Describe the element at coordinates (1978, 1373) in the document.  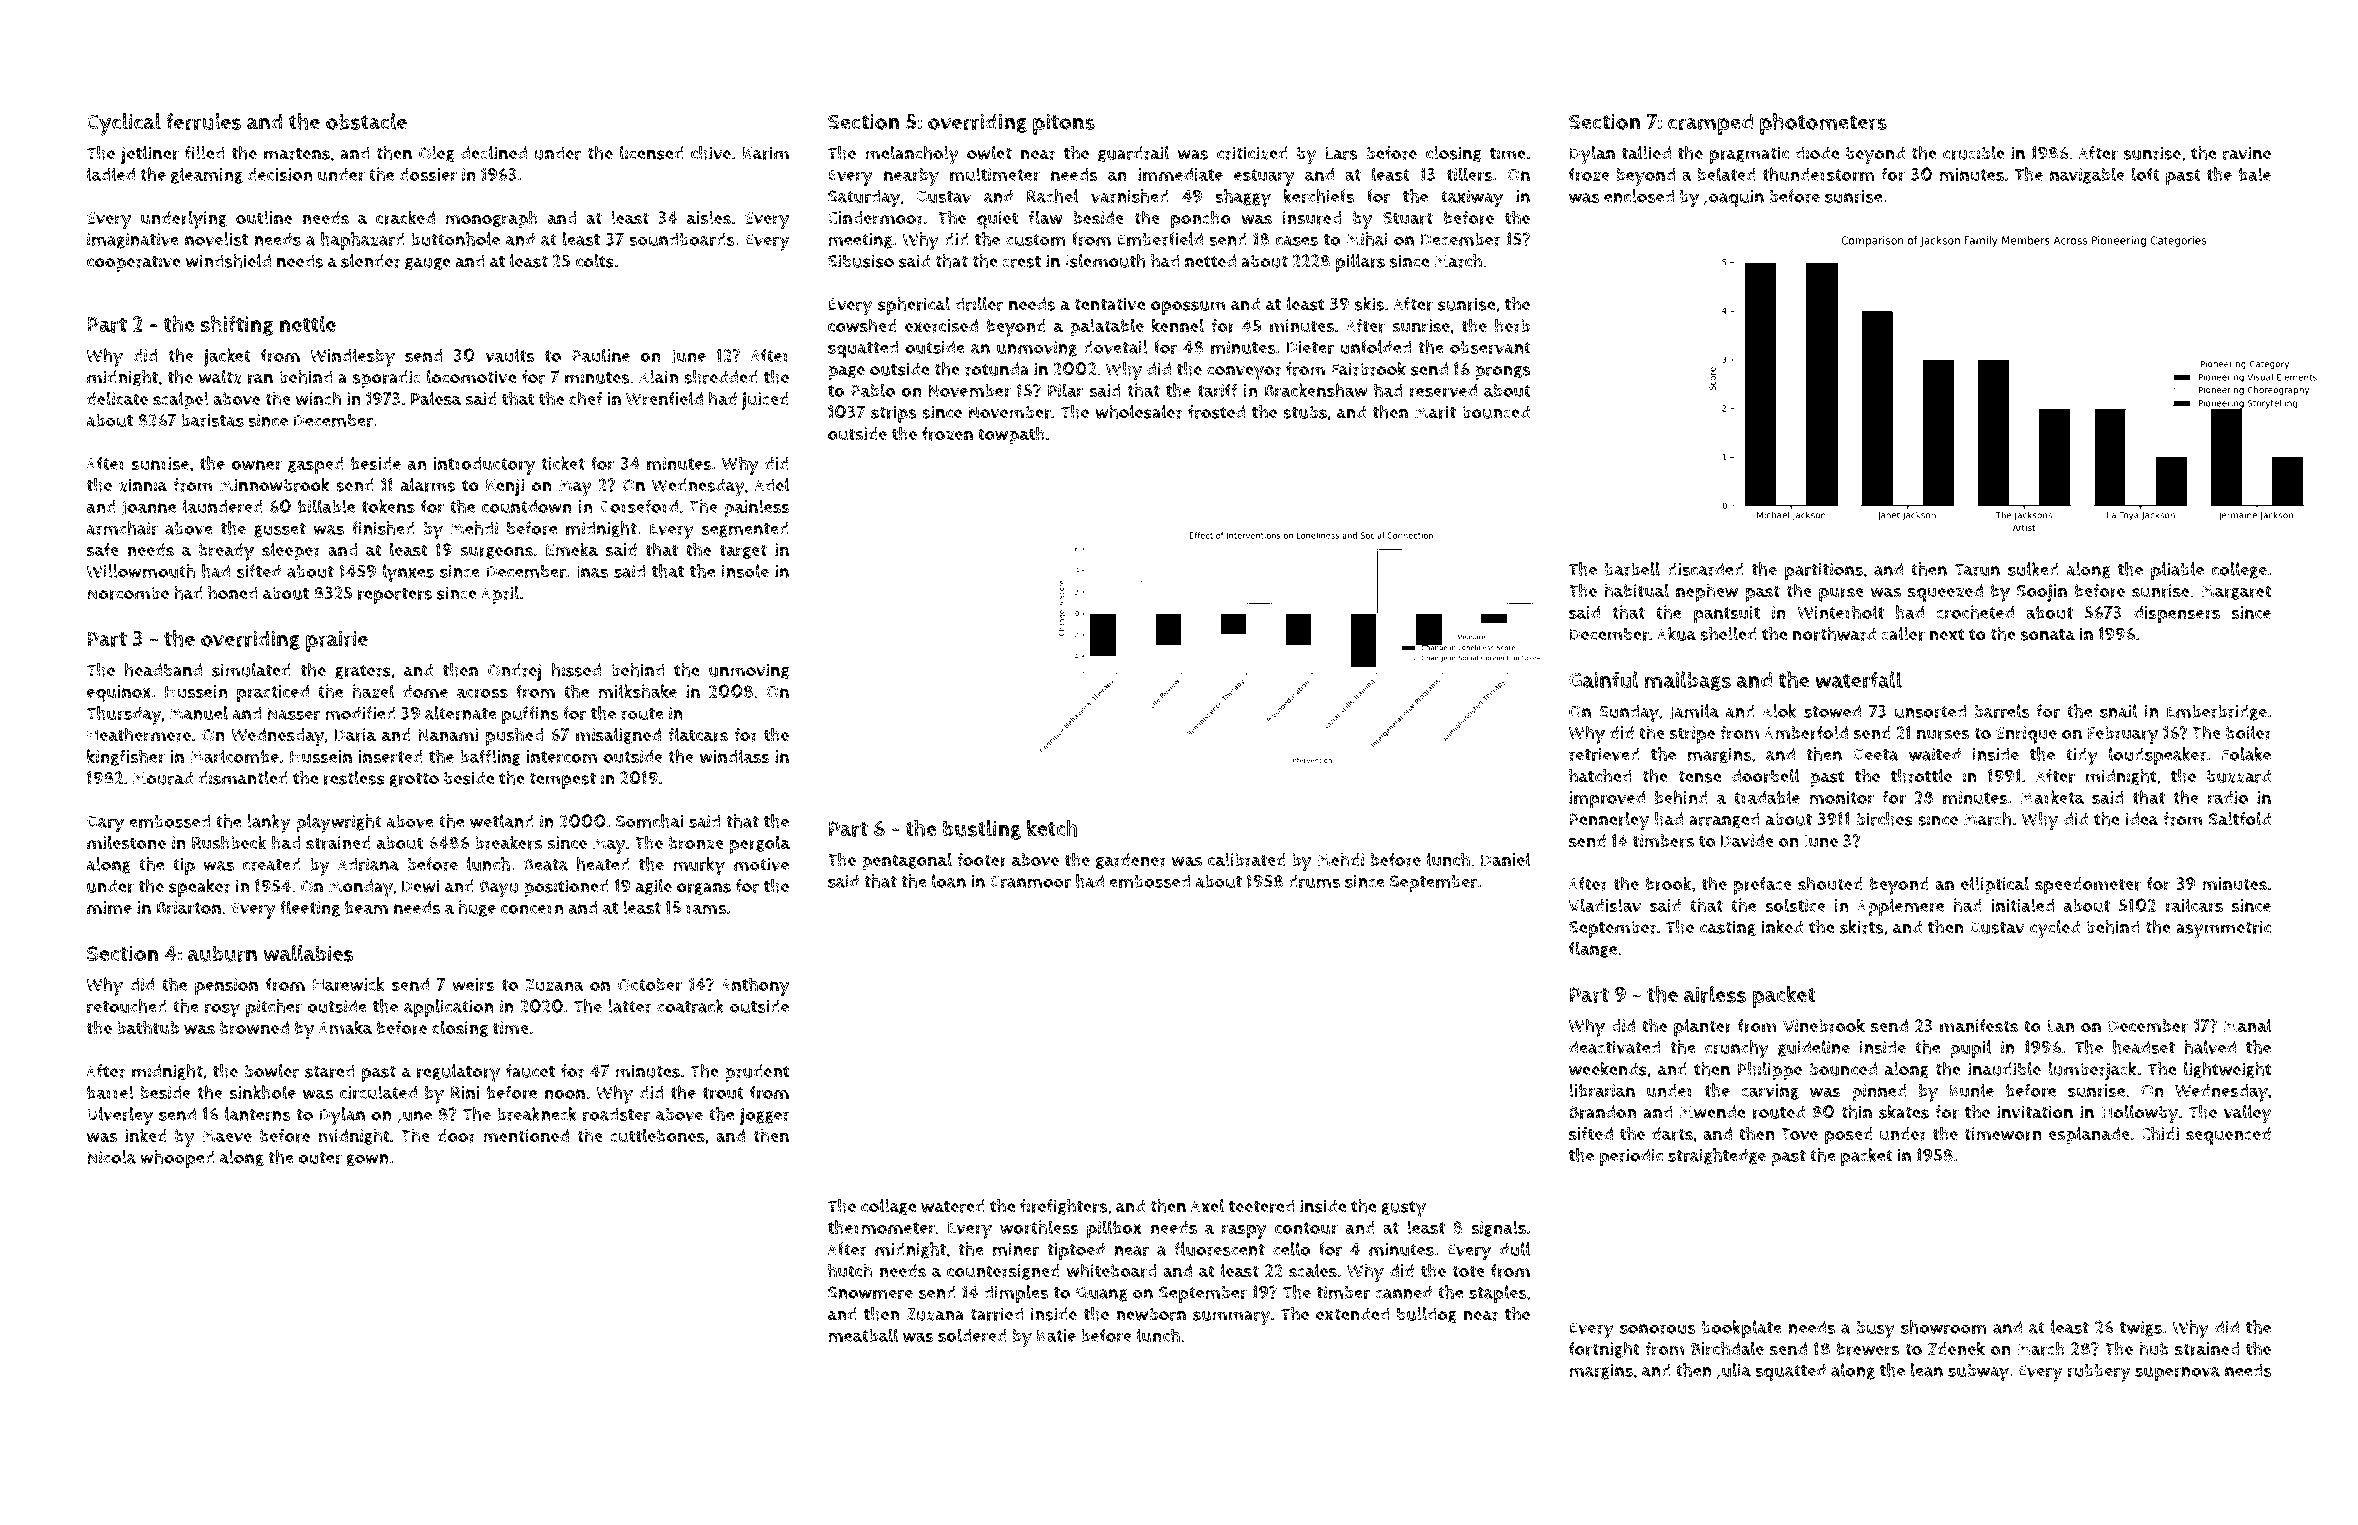
I see `subway` at that location.
